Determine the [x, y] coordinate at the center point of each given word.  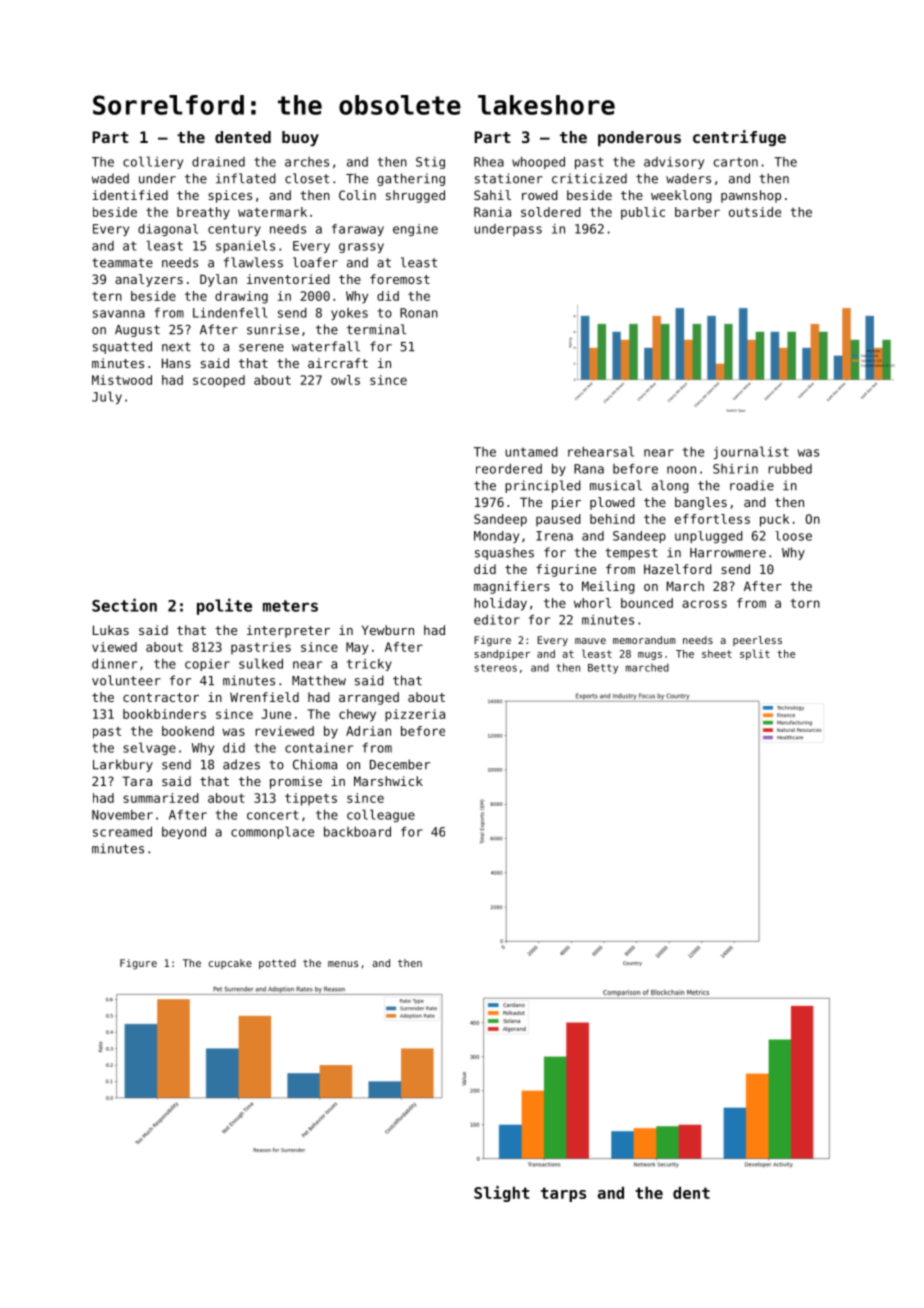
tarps [563, 1194]
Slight [501, 1194]
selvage [149, 748]
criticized [589, 178]
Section [124, 605]
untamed [531, 452]
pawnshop [751, 196]
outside [755, 212]
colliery [153, 162]
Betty [603, 669]
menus [343, 964]
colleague [381, 815]
